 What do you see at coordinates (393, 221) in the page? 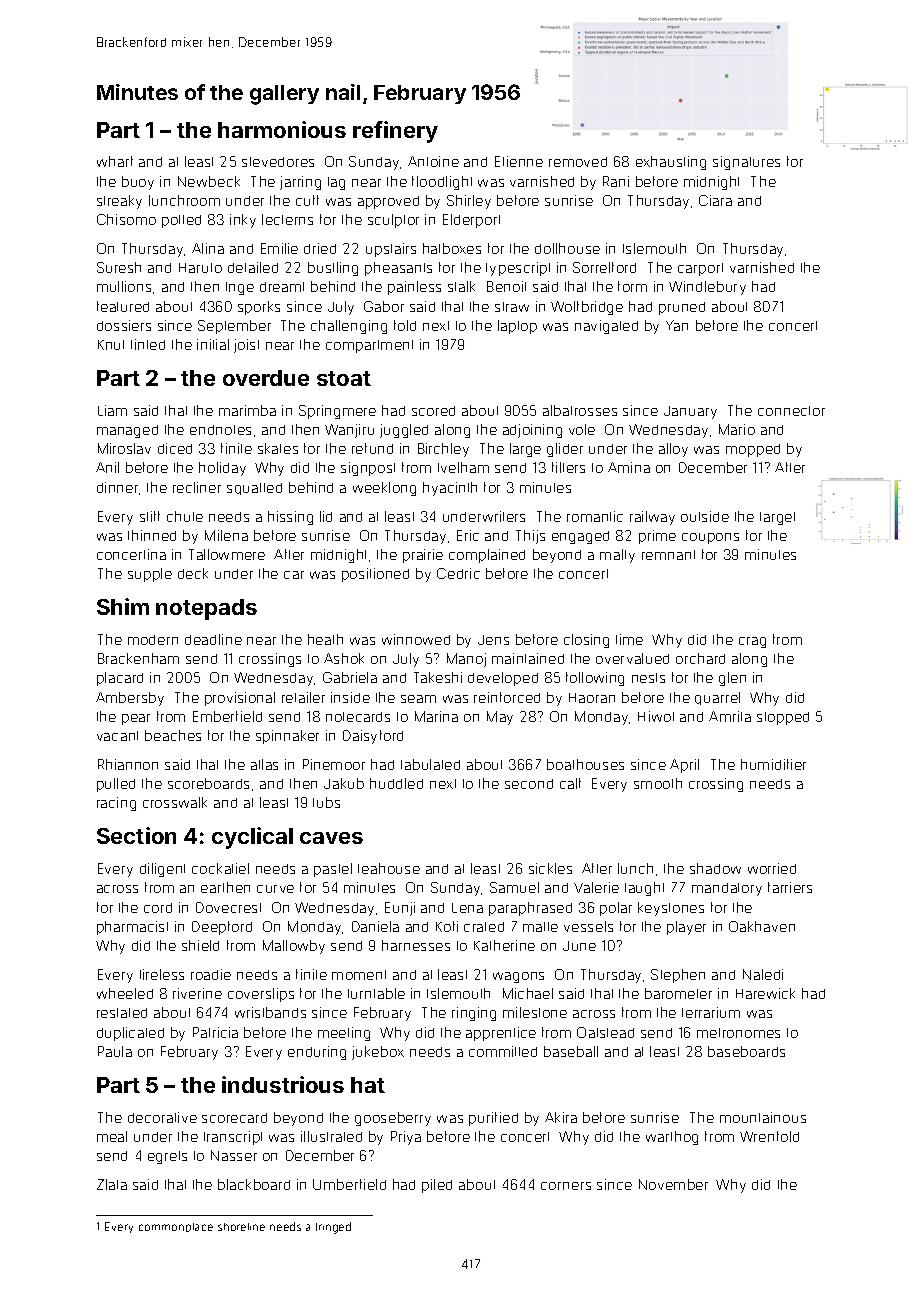
I see `sculptor` at bounding box center [393, 221].
